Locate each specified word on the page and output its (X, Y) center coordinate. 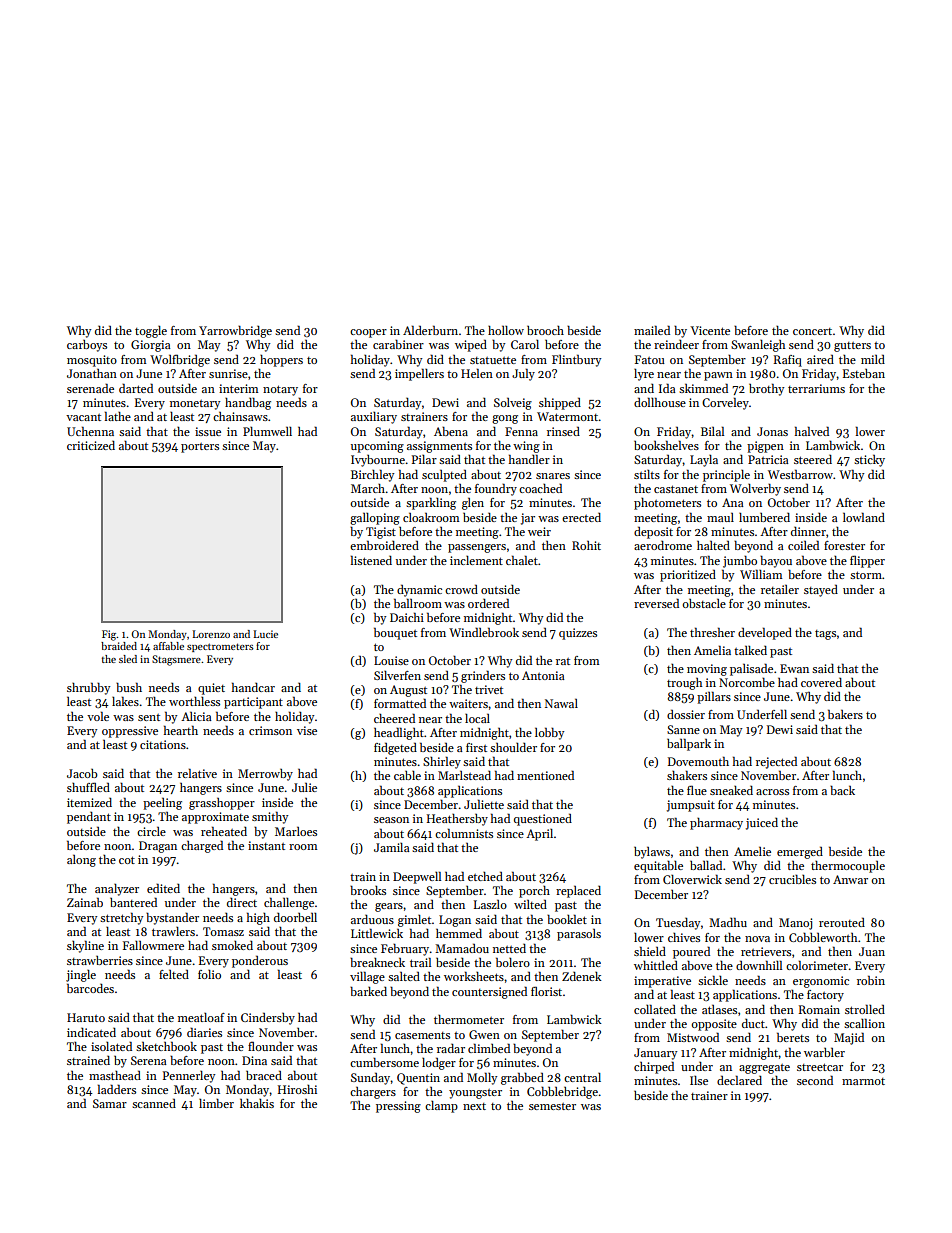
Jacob (82, 773)
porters (200, 448)
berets (793, 1037)
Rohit (586, 545)
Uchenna (90, 431)
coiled (803, 545)
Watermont (568, 416)
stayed (821, 590)
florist (546, 991)
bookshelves (666, 445)
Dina (254, 1060)
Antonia (543, 675)
